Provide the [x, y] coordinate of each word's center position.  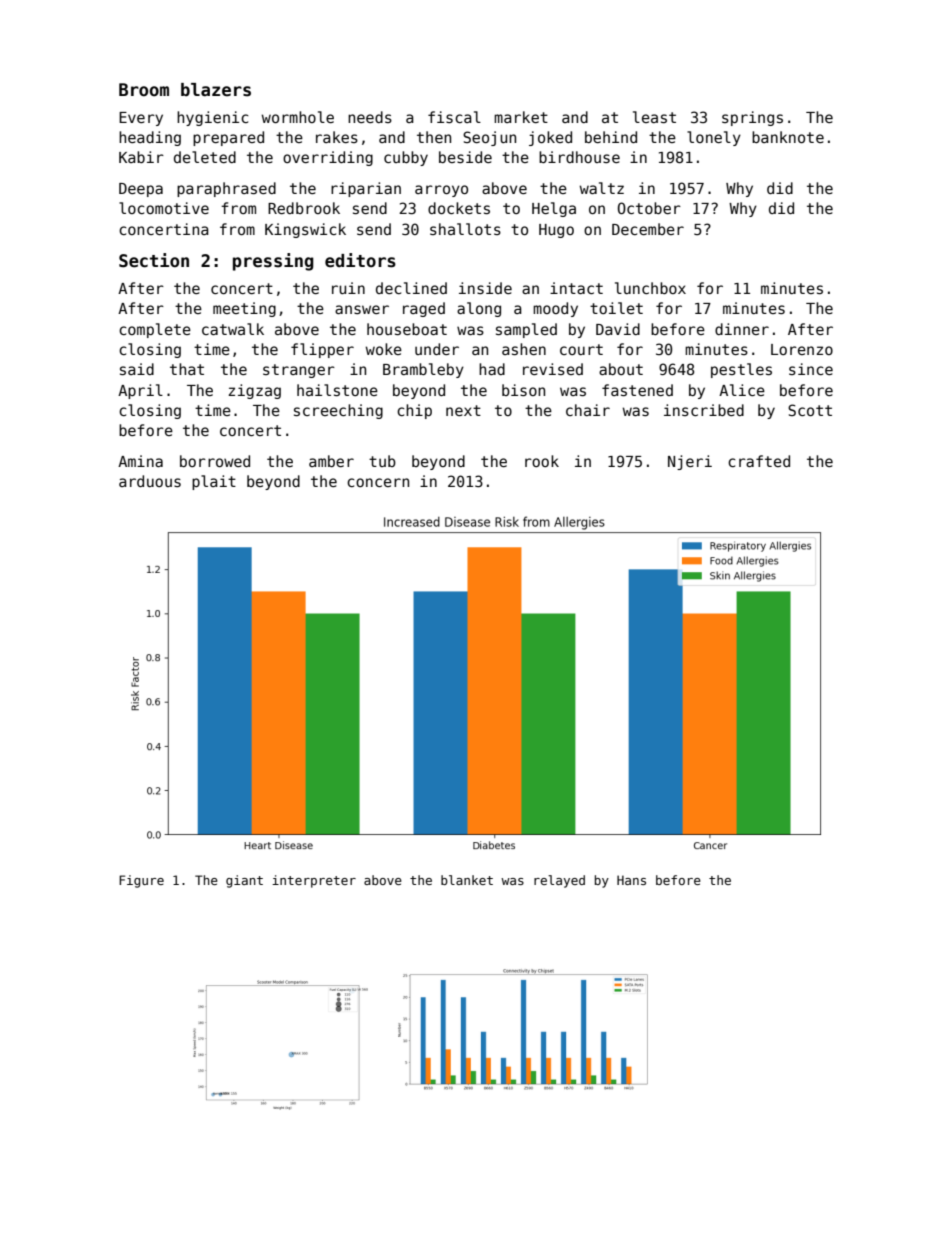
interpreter [314, 881]
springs [752, 118]
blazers [216, 90]
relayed [559, 881]
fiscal [454, 117]
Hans [631, 880]
